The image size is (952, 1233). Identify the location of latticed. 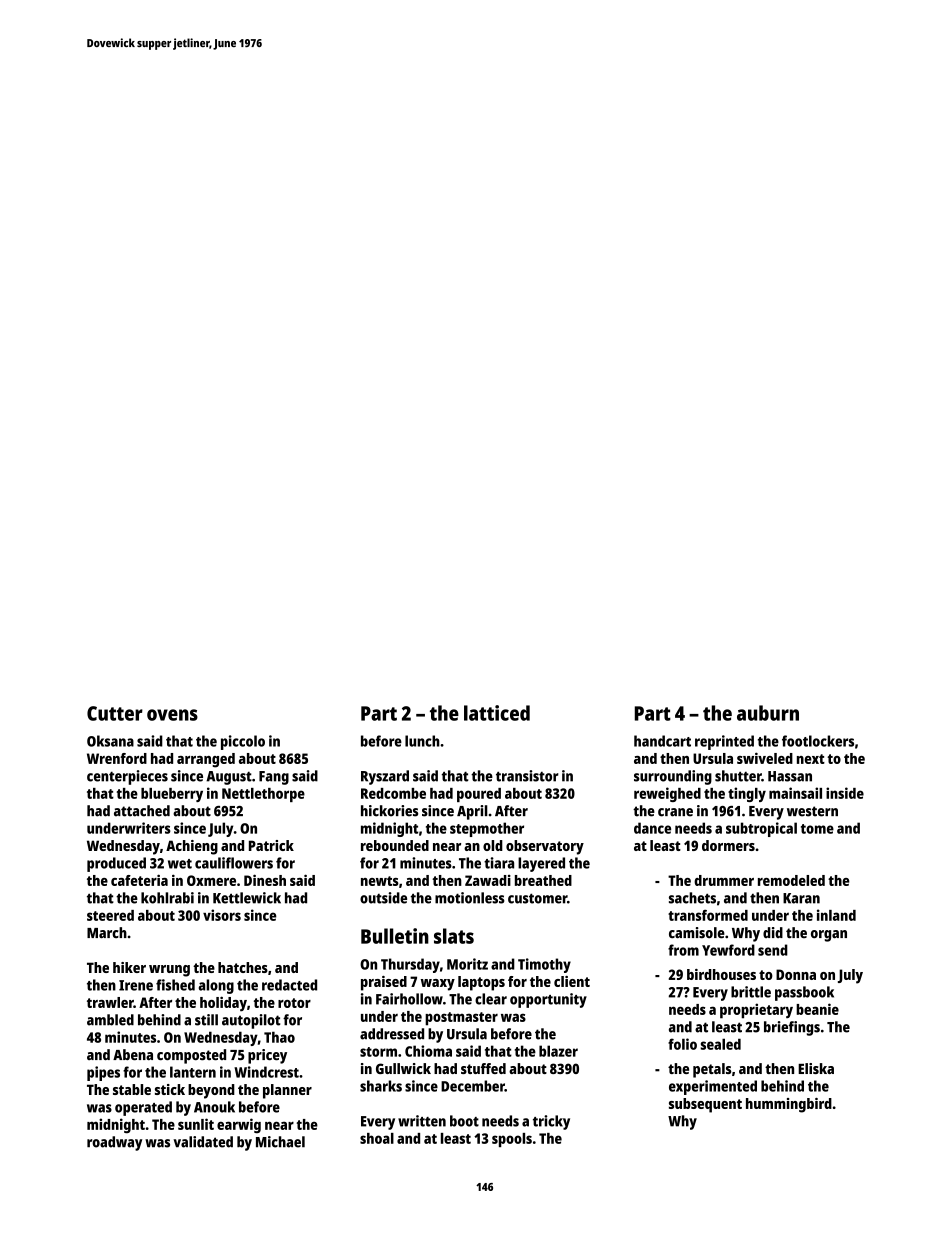
(497, 713).
